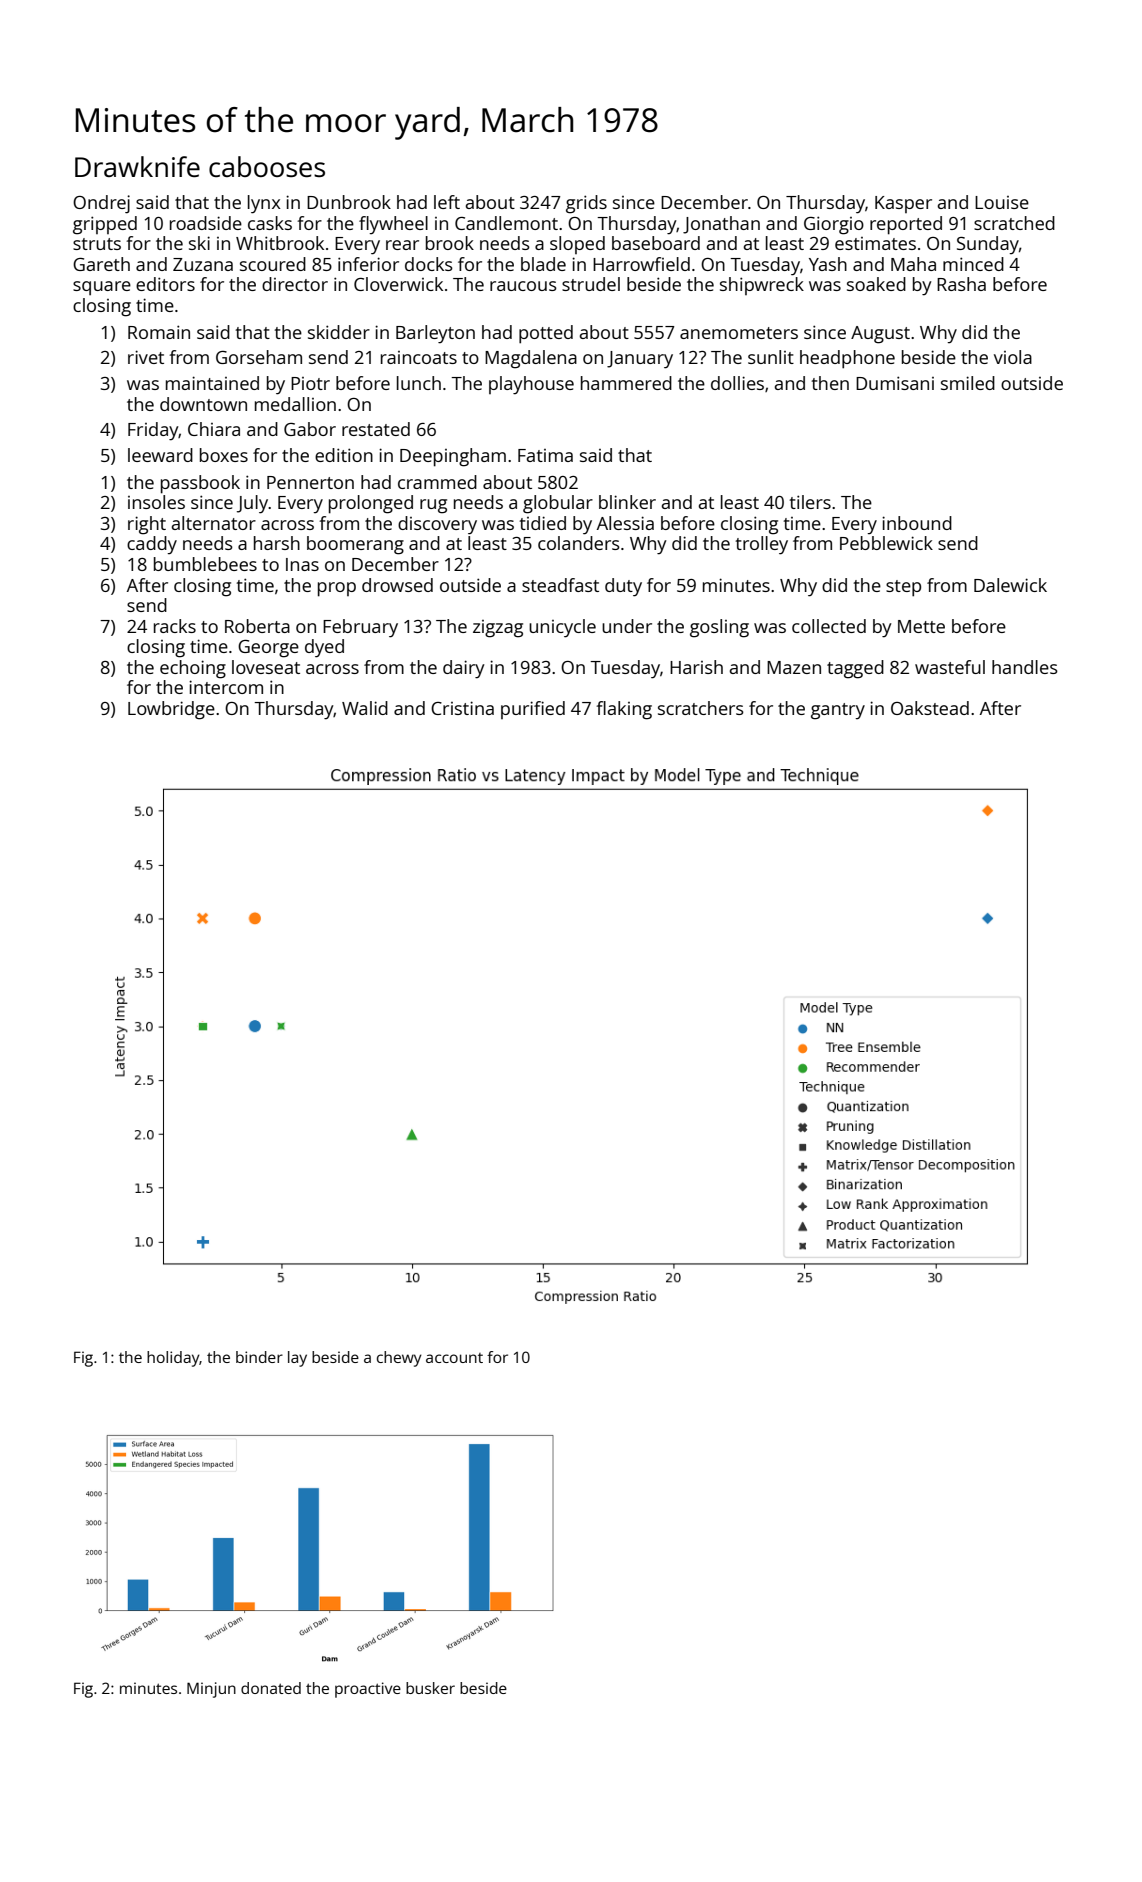 Image resolution: width=1142 pixels, height=1882 pixels. What do you see at coordinates (173, 1359) in the screenshot?
I see `holiday` at bounding box center [173, 1359].
